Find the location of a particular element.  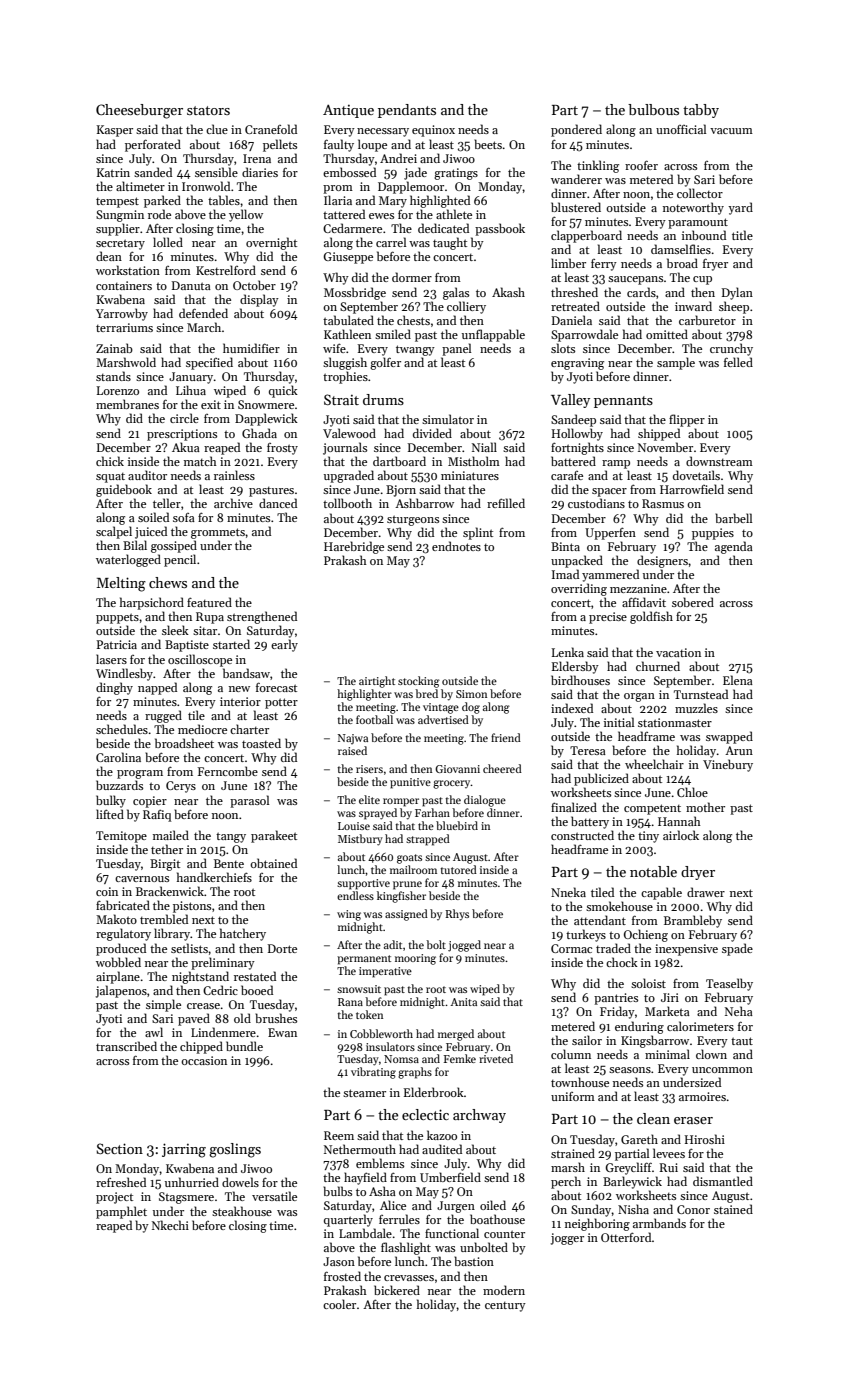

early is located at coordinates (284, 645).
